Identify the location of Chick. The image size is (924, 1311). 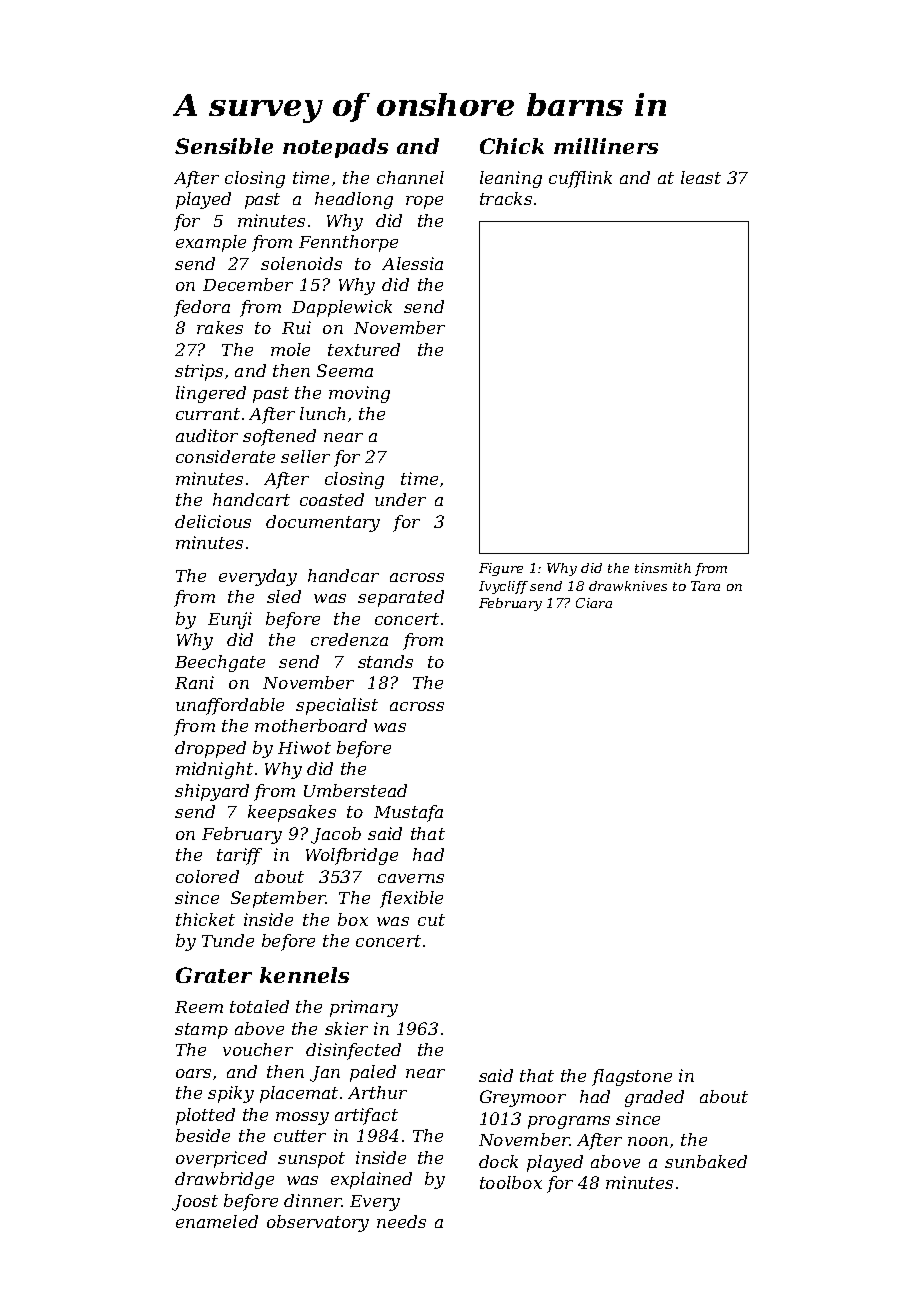
(512, 146).
